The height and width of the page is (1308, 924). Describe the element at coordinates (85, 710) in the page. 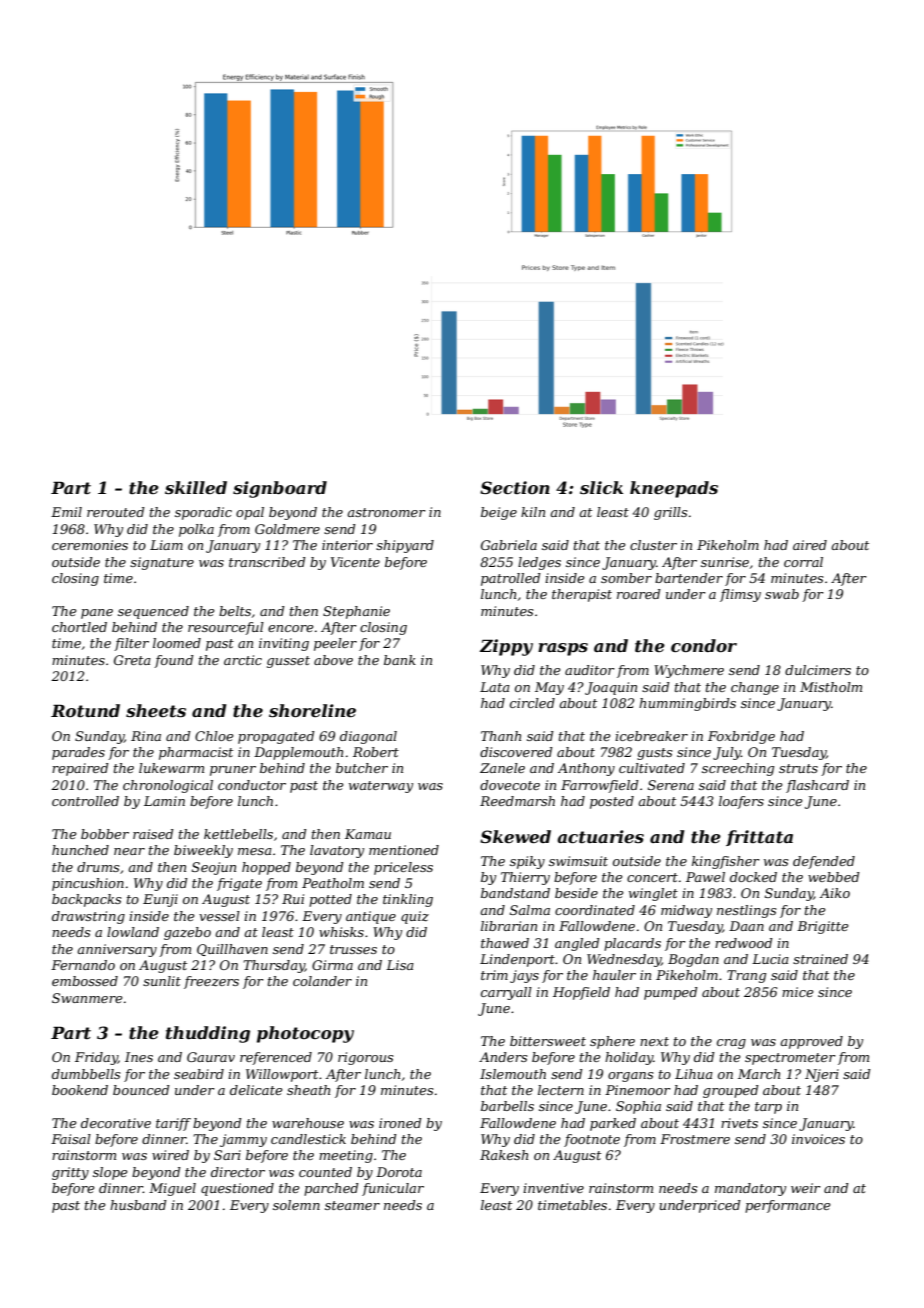

I see `Rotund` at that location.
